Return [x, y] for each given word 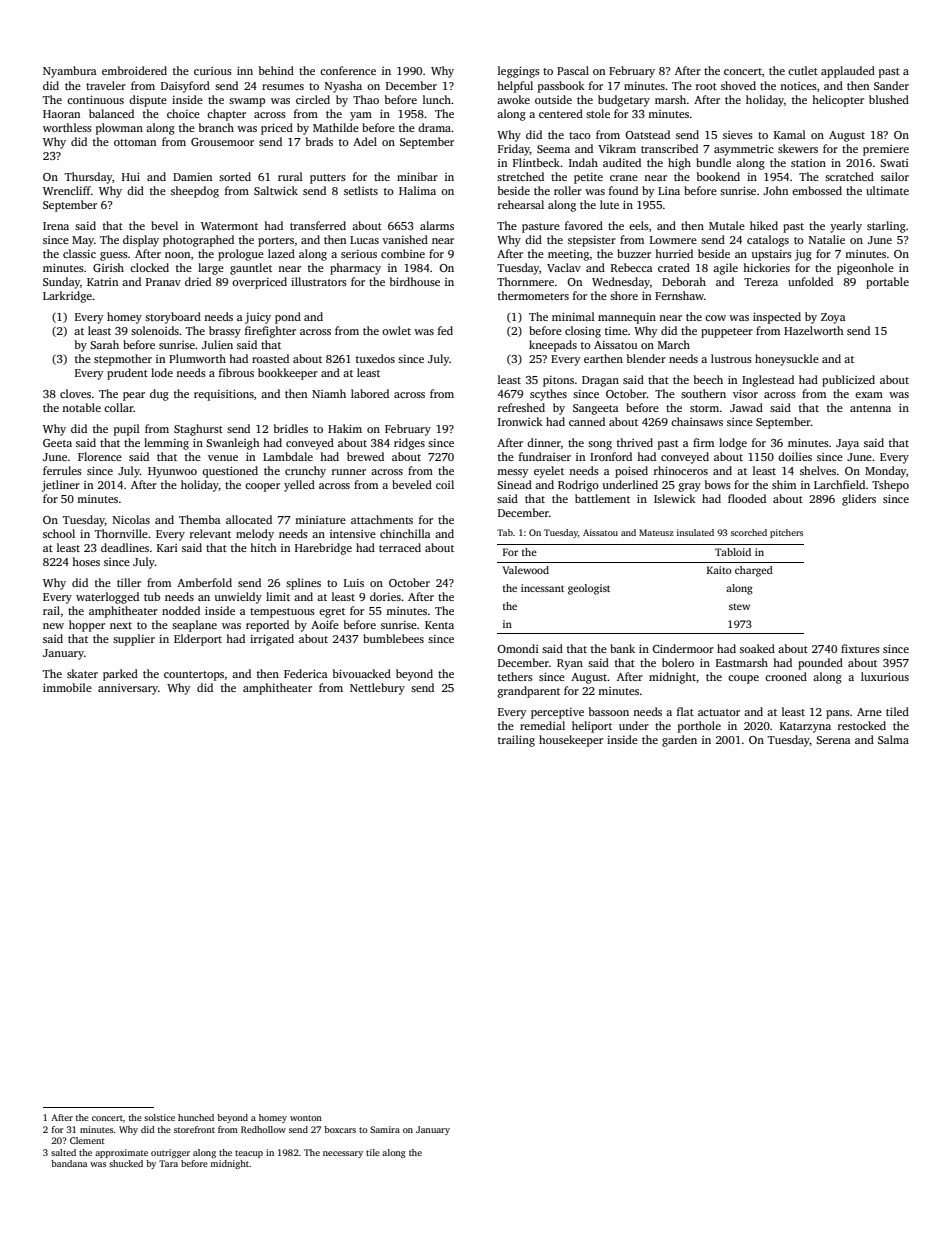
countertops [194, 676]
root [706, 86]
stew [739, 606]
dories [385, 596]
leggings [519, 72]
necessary [343, 1154]
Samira [385, 1129]
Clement [87, 1140]
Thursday [88, 178]
